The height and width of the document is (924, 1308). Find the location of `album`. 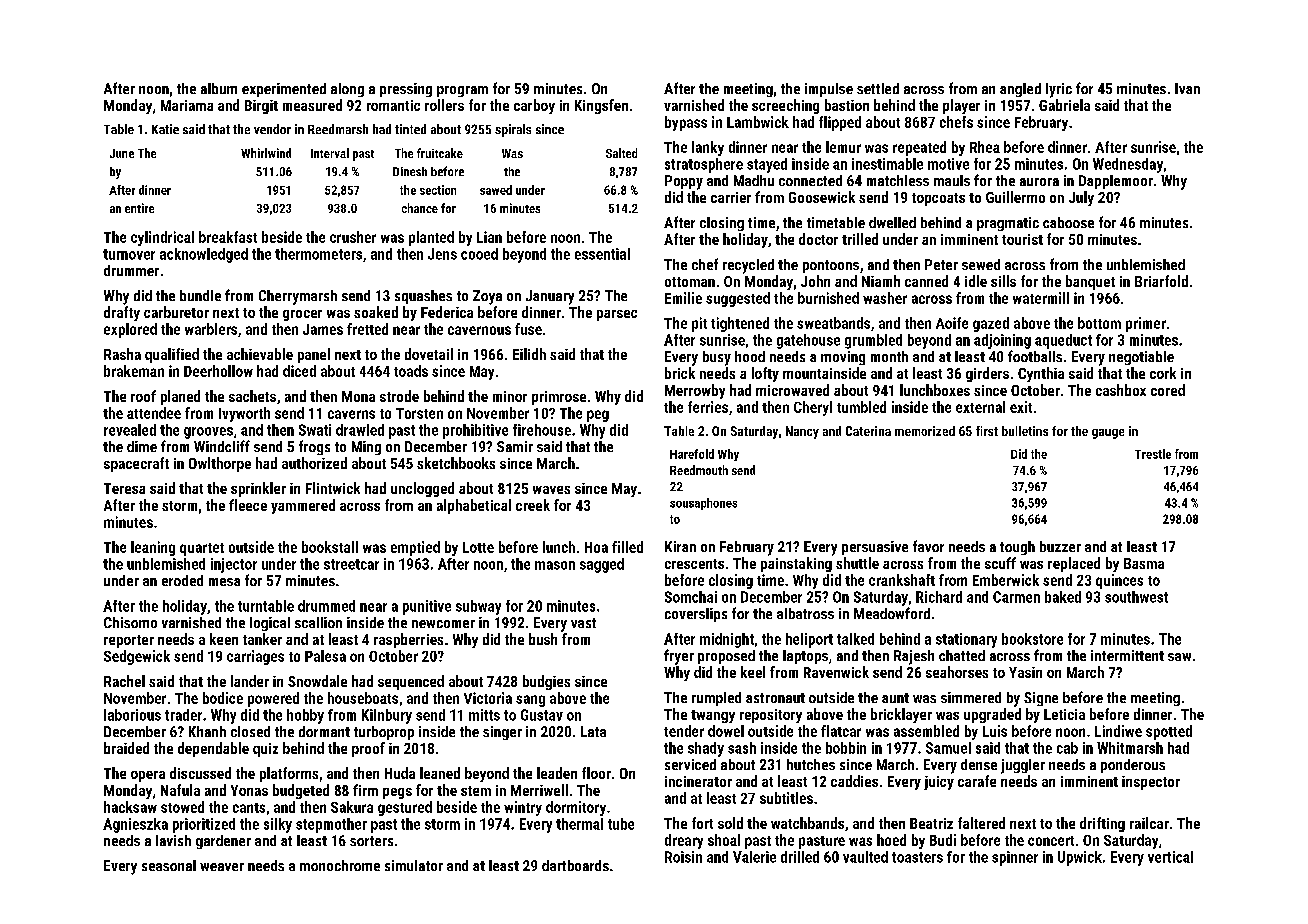

album is located at coordinates (219, 88).
